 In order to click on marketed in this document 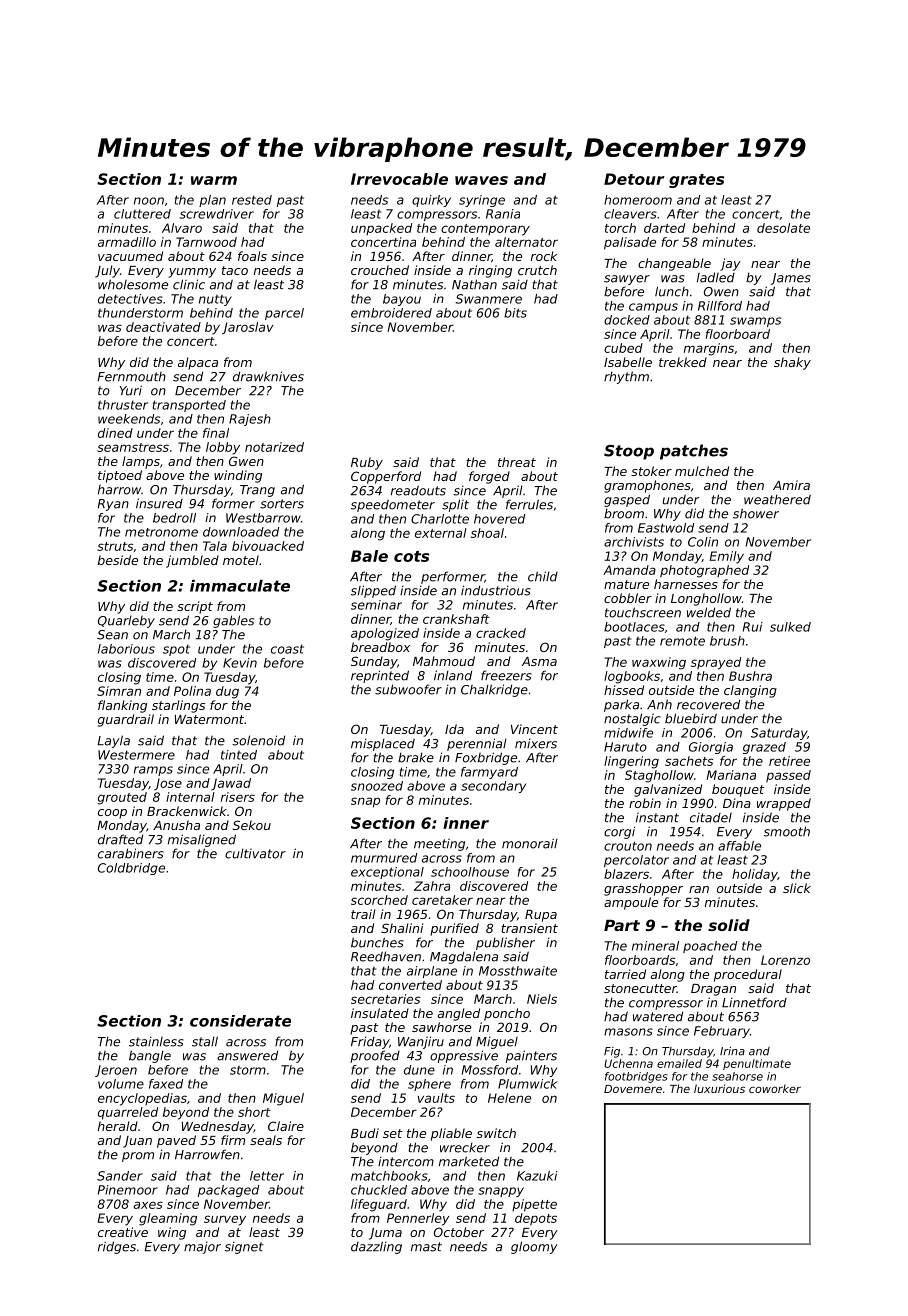, I will do `click(469, 1161)`.
